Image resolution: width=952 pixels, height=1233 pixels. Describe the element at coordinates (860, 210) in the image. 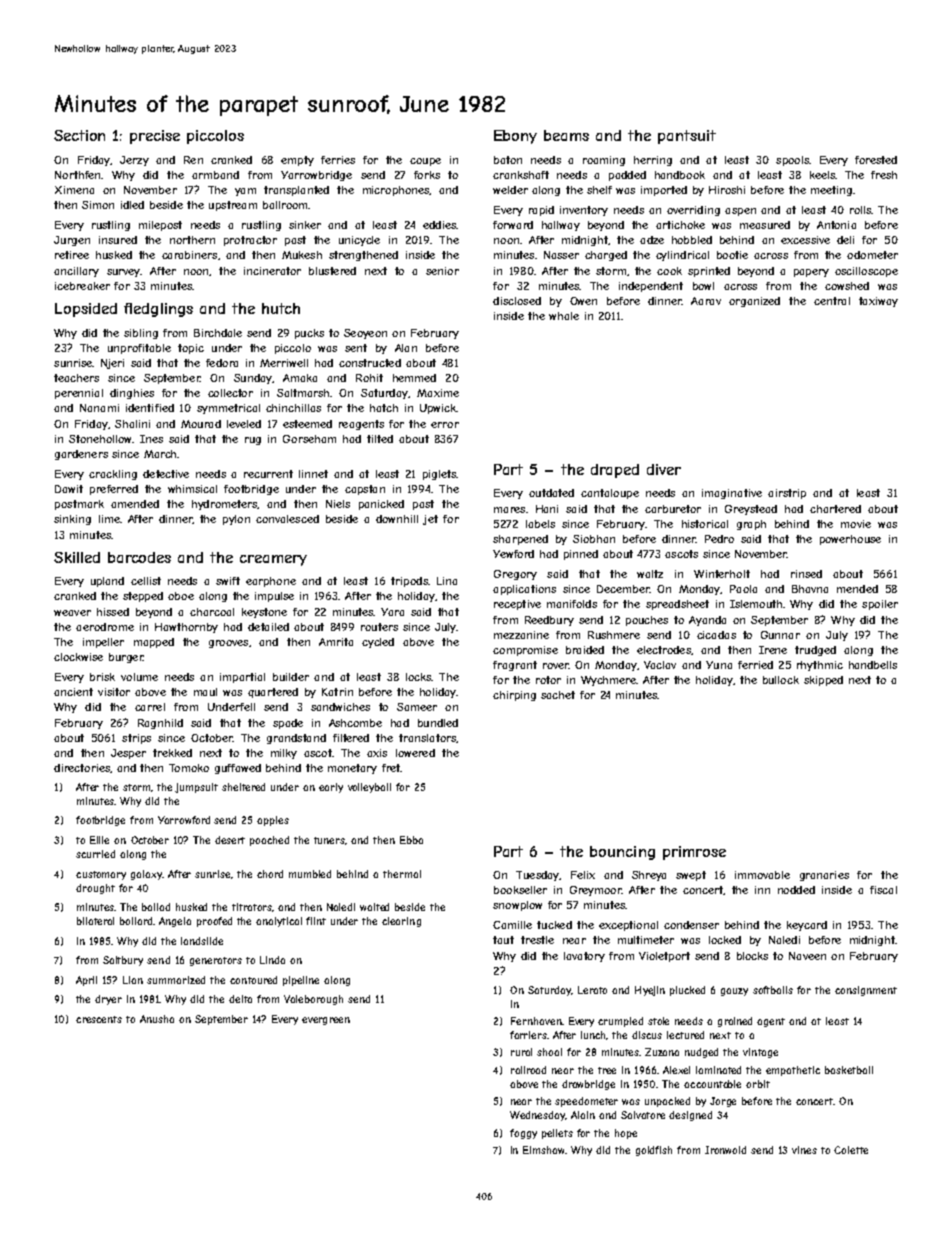

I see `rolls` at that location.
